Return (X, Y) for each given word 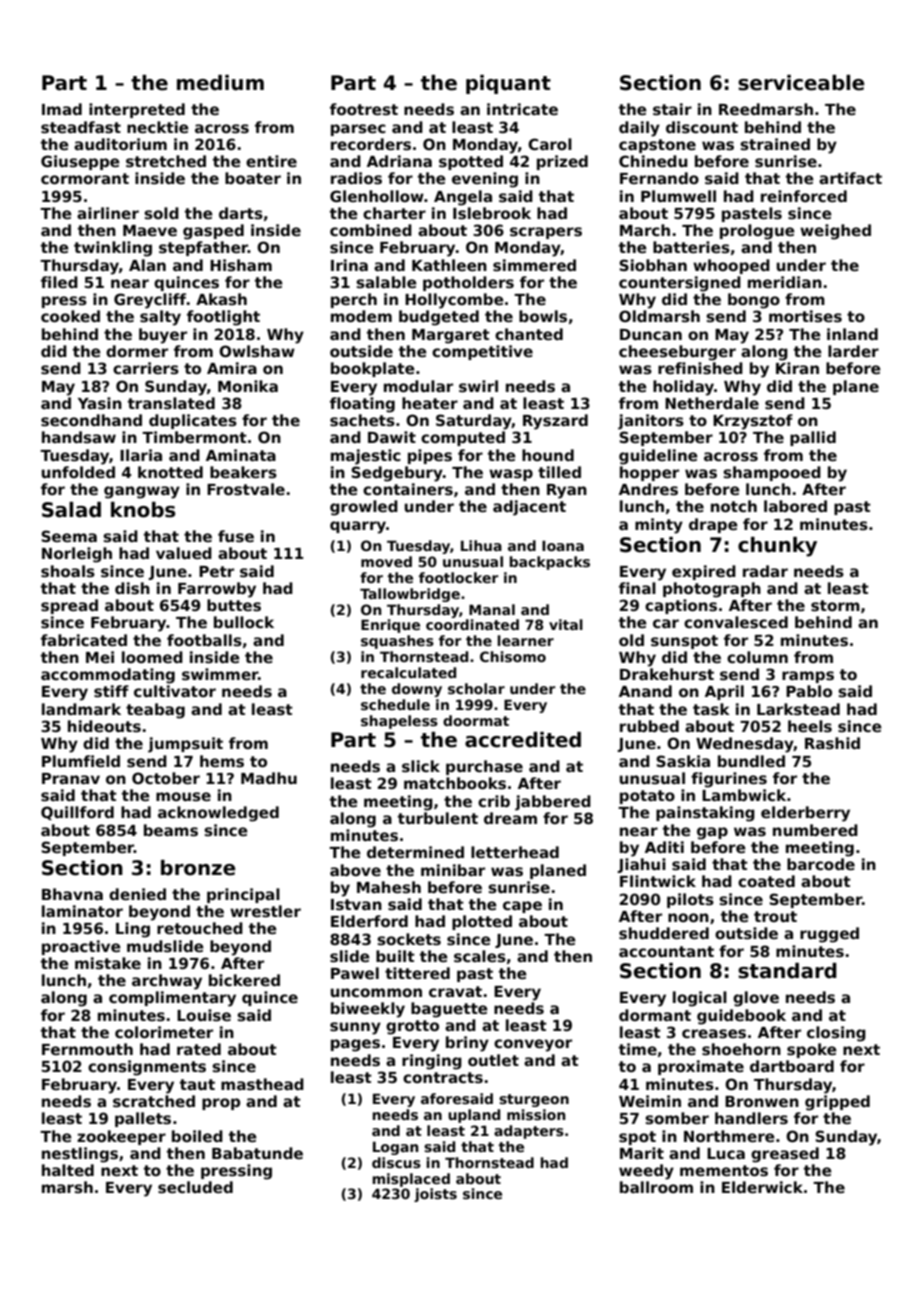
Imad (62, 109)
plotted (482, 922)
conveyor (533, 1045)
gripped (837, 1103)
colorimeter (164, 1032)
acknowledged (218, 814)
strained (775, 144)
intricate (522, 109)
